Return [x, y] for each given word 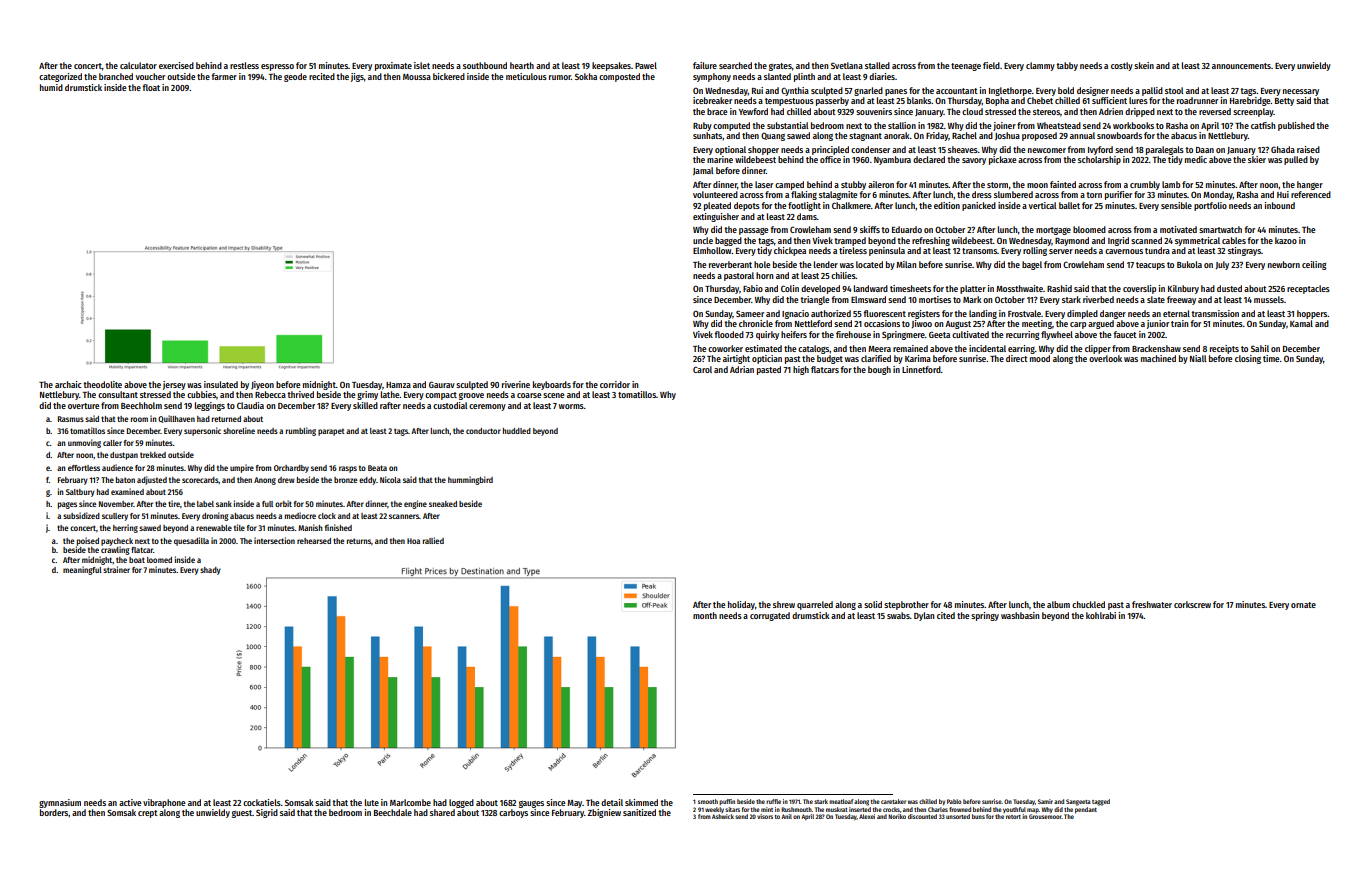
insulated [221, 384]
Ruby [702, 126]
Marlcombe [410, 802]
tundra [1157, 250]
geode [295, 77]
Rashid [1059, 288]
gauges [531, 804]
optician [767, 359]
